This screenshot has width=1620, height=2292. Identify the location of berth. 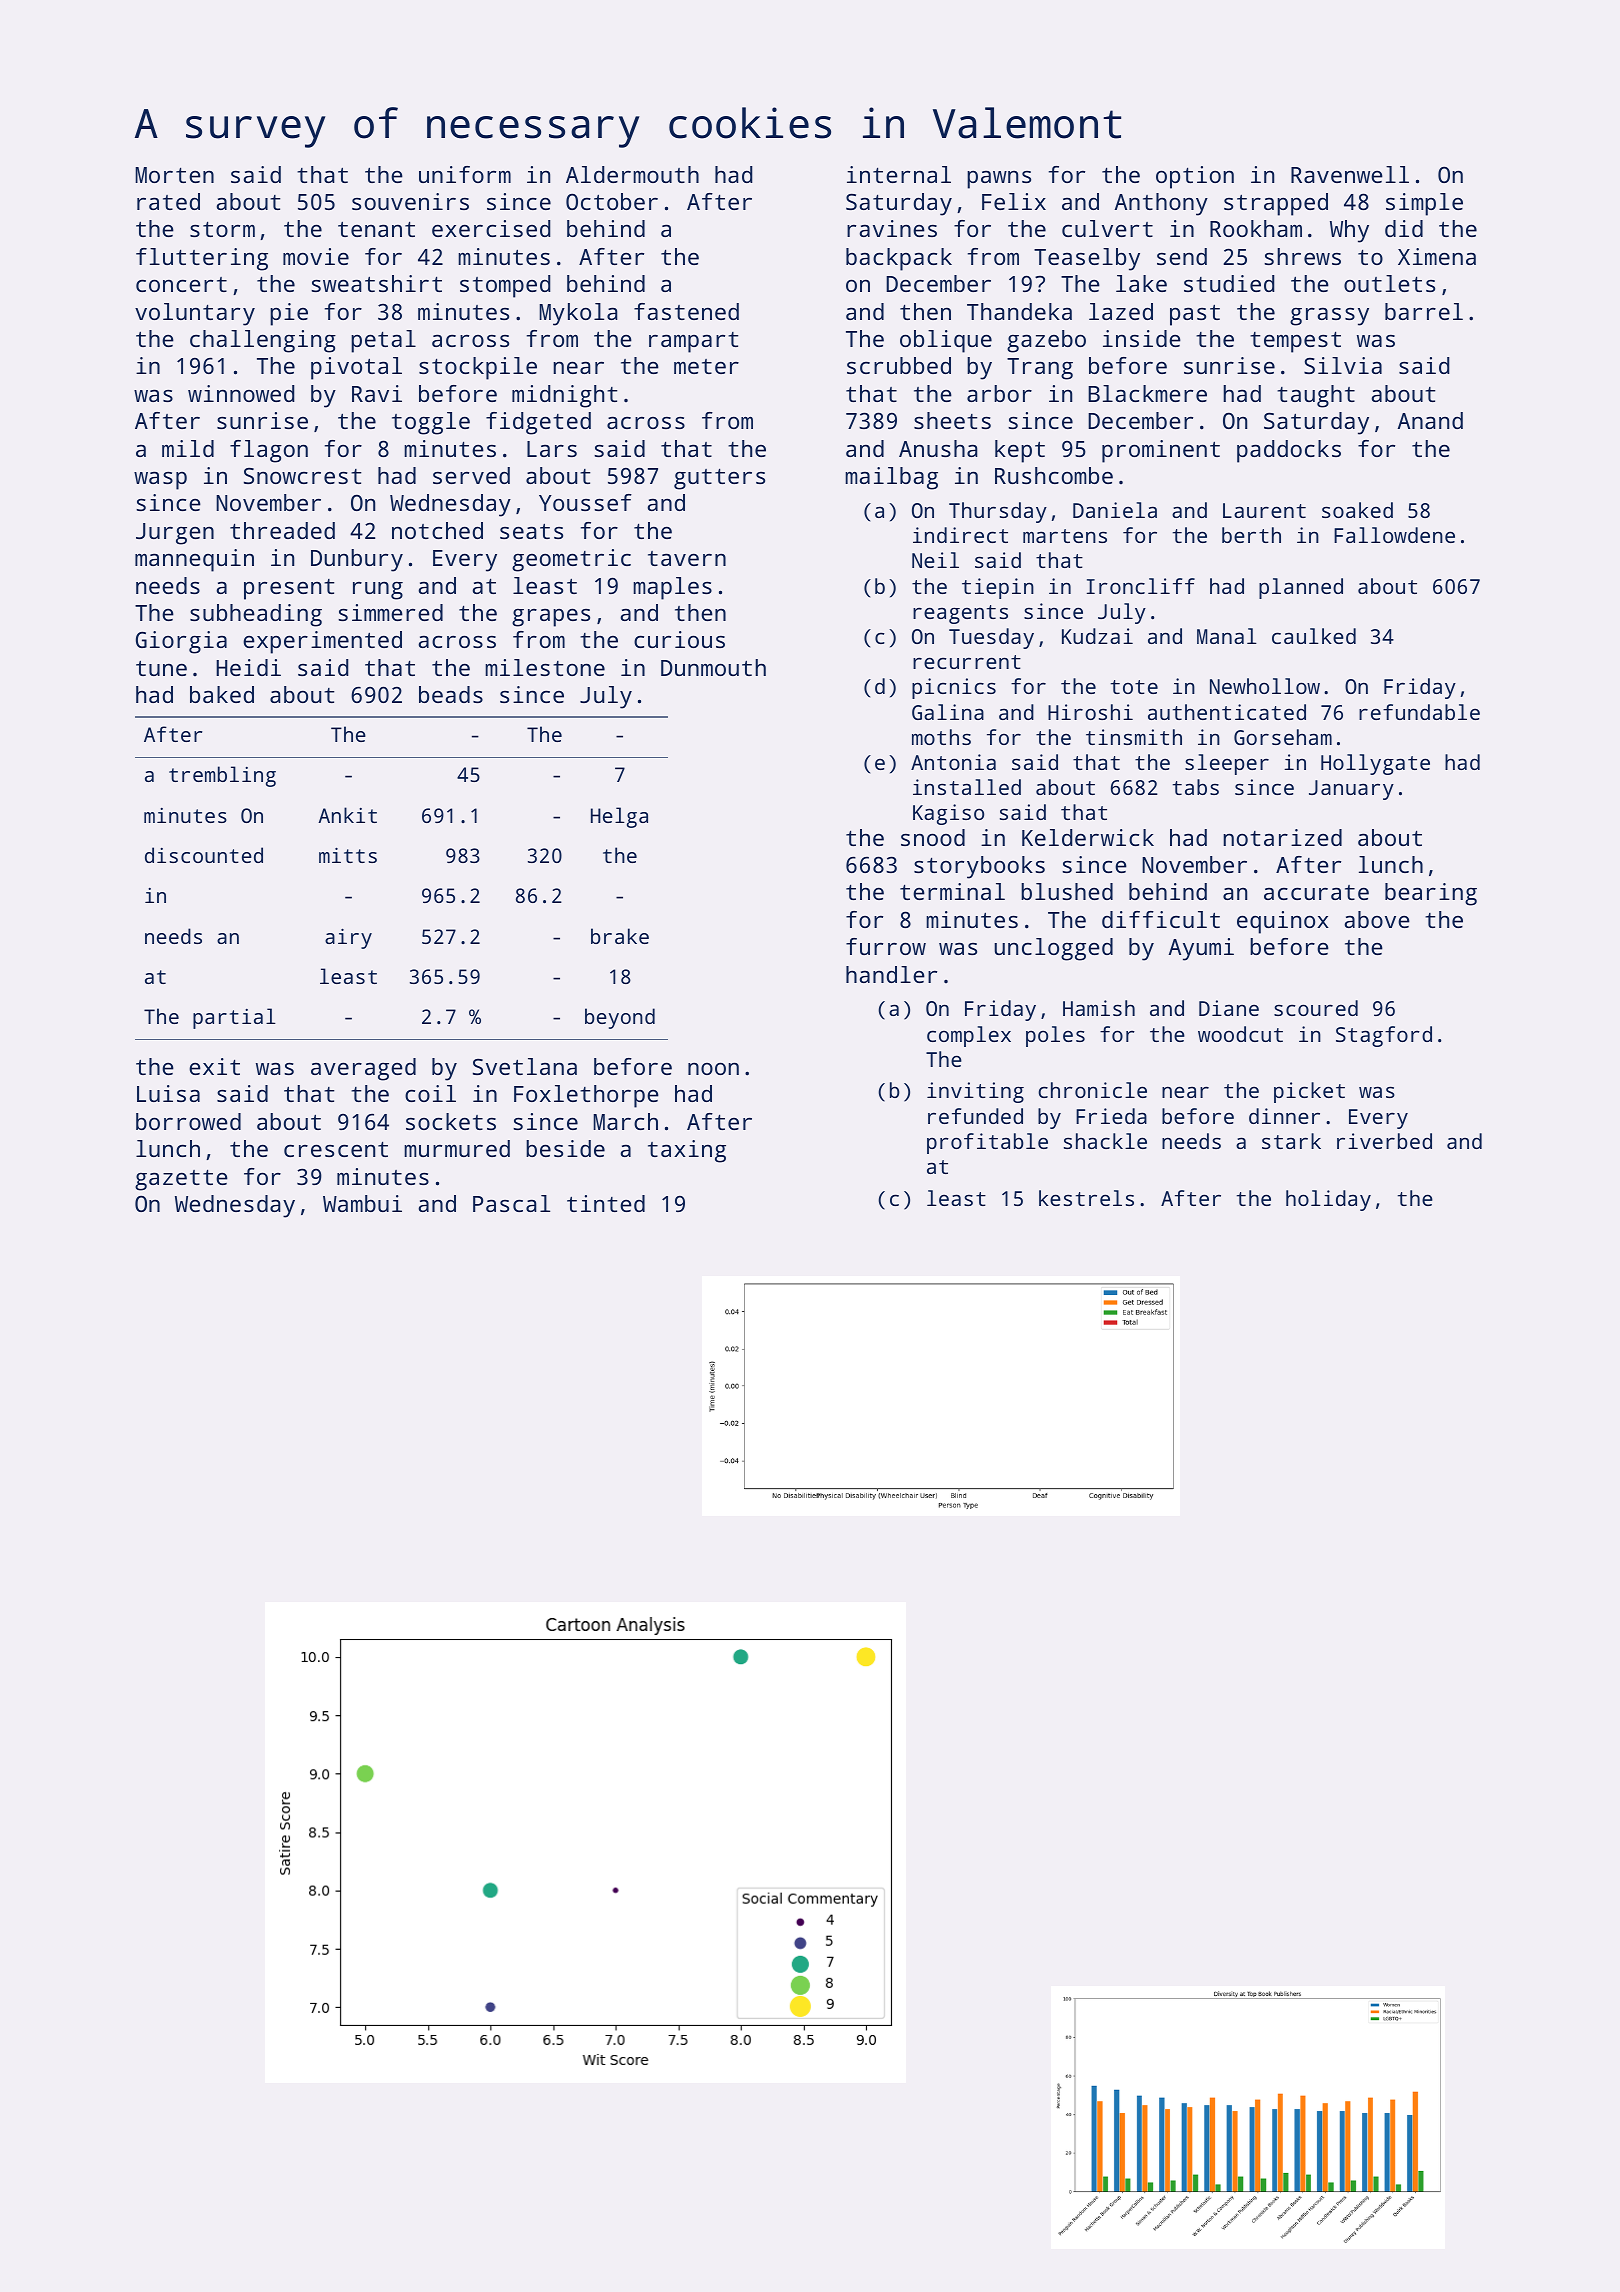
(1251, 535).
